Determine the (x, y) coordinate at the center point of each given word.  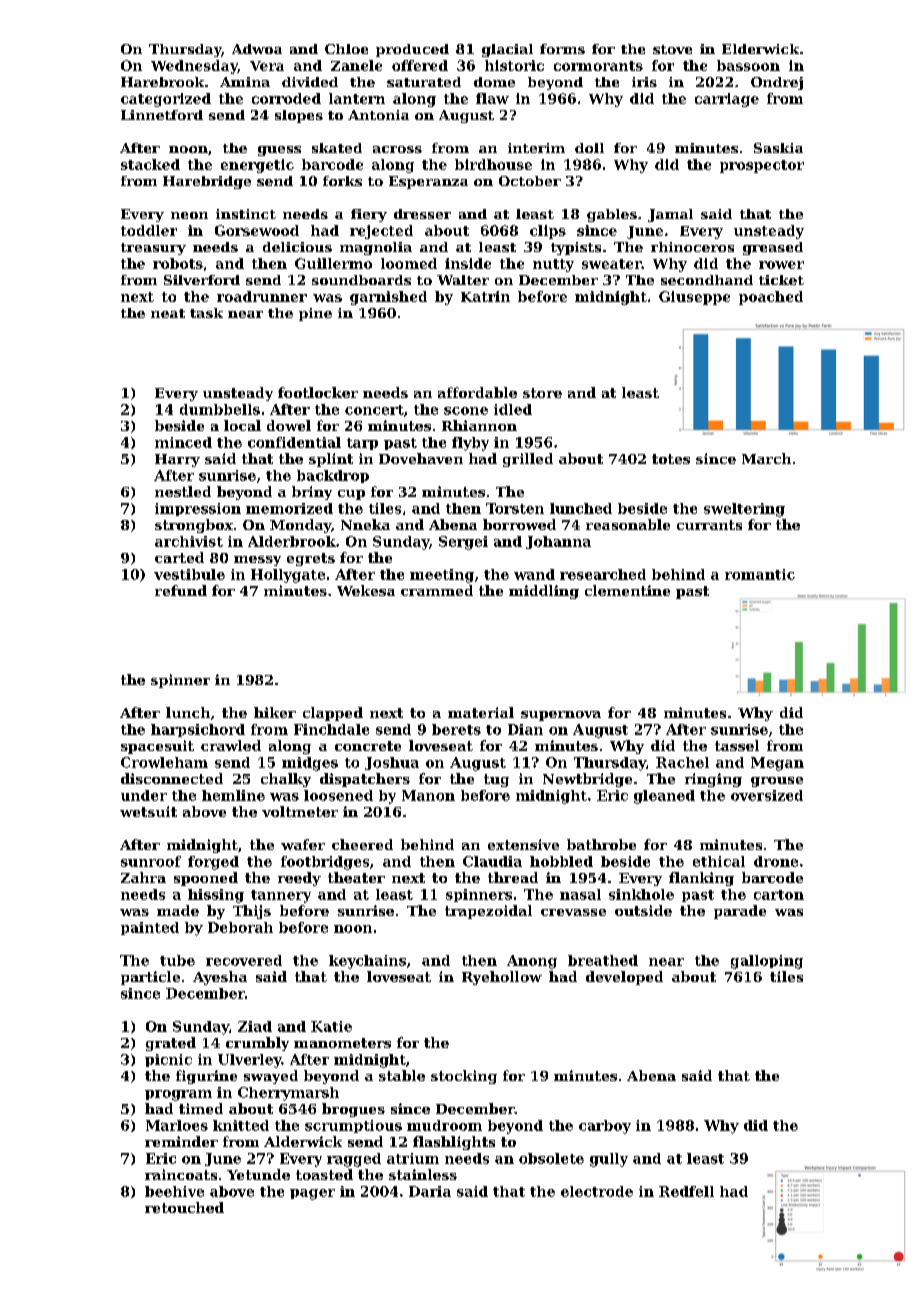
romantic (760, 574)
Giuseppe (694, 298)
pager (312, 1194)
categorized (166, 100)
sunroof (151, 861)
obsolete (551, 1158)
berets (456, 729)
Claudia (492, 861)
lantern (357, 98)
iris (644, 82)
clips (548, 232)
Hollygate (288, 576)
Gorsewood (257, 230)
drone (776, 861)
